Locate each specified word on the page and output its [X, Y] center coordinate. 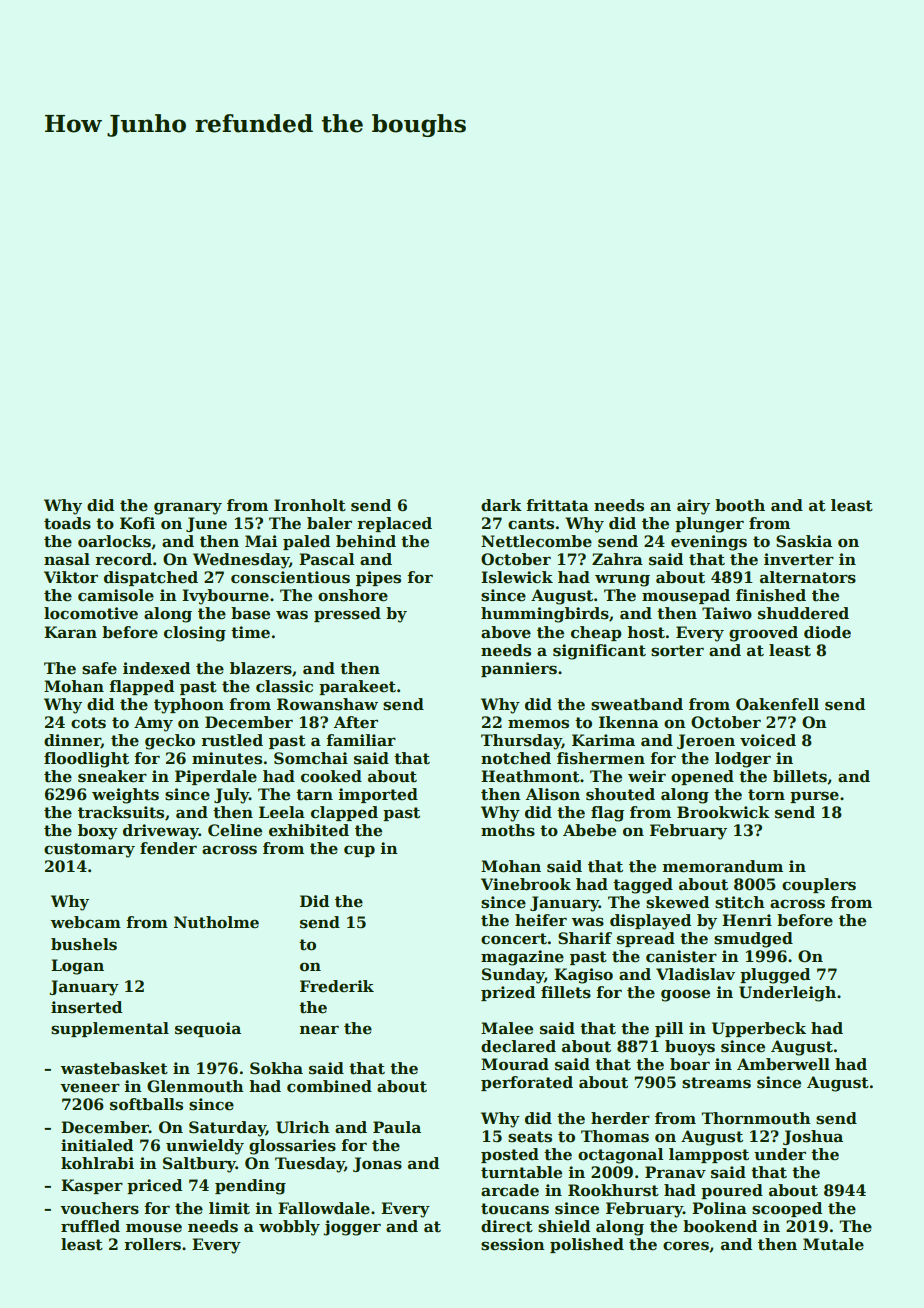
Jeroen [706, 741]
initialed [97, 1145]
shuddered [803, 613]
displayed [650, 922]
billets [800, 776]
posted [510, 1155]
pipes [378, 578]
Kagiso [583, 976]
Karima [603, 740]
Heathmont [530, 776]
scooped [787, 1209]
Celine [235, 830]
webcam [85, 922]
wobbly [289, 1228]
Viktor [71, 577]
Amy [153, 724]
